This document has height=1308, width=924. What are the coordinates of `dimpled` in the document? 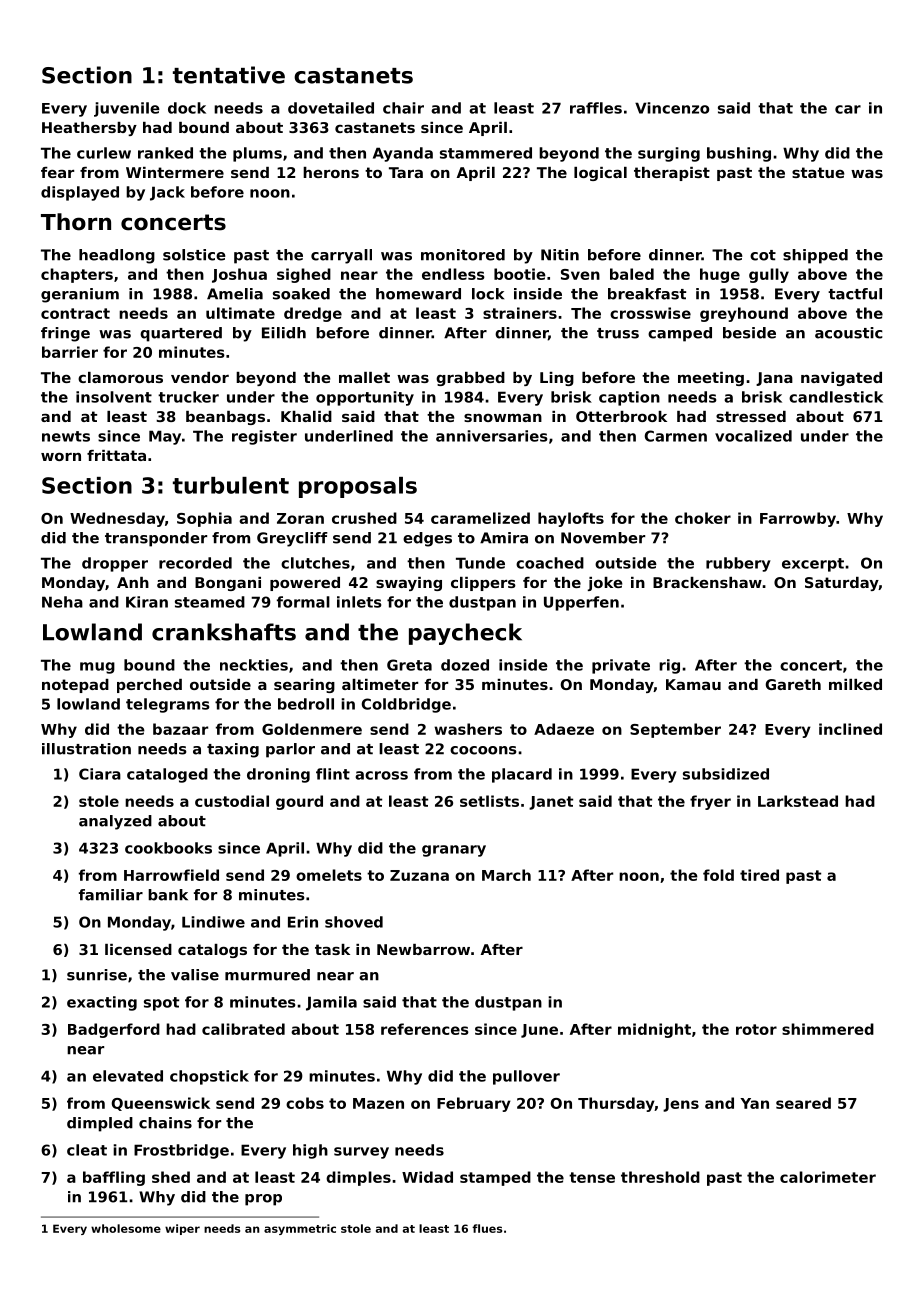 It's located at (100, 1124).
